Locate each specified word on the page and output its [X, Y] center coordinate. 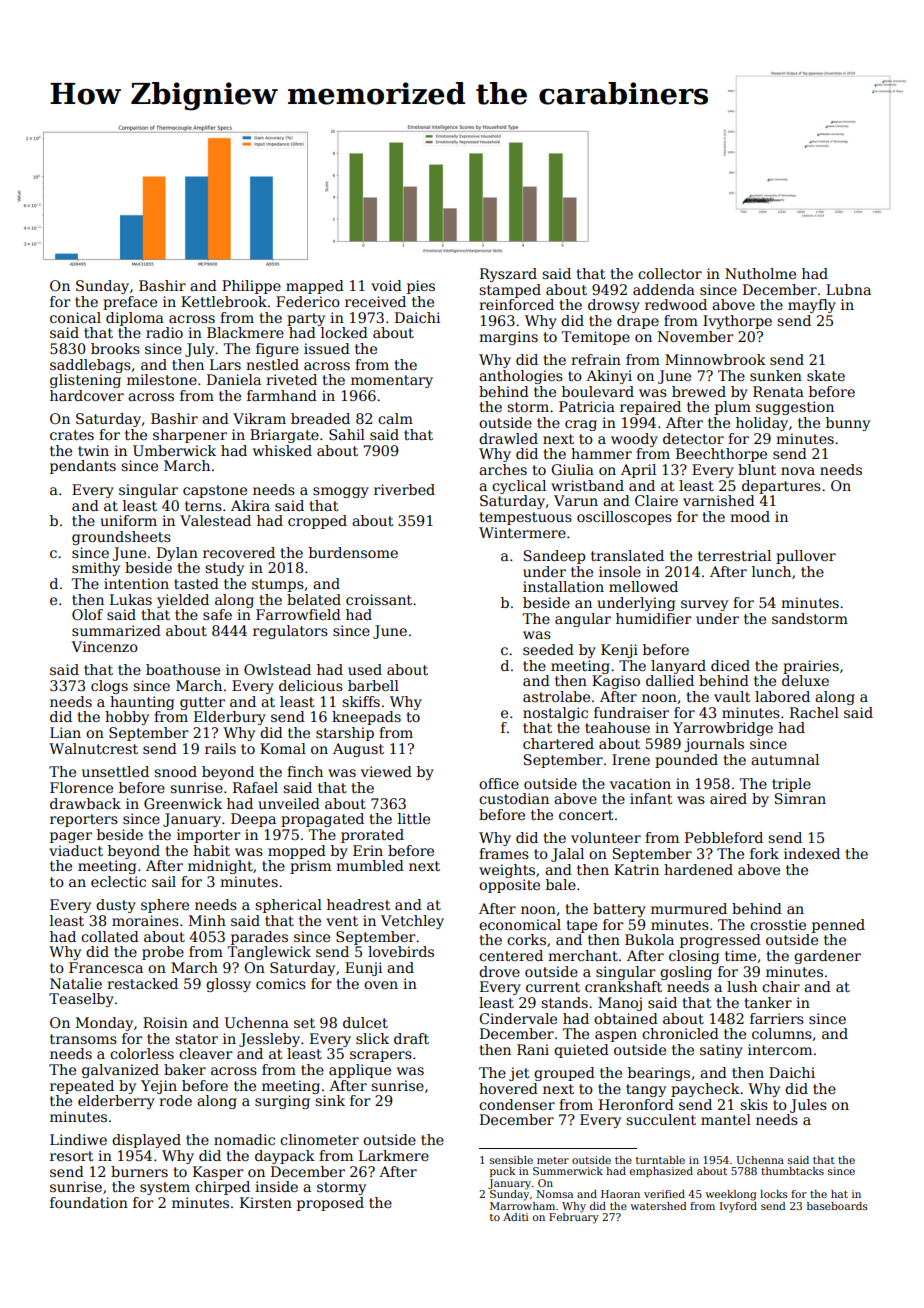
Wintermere [522, 532]
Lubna [848, 289]
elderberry [116, 1102]
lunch [771, 571]
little [414, 818]
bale [561, 884]
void [386, 285]
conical [75, 317]
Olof [87, 614]
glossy [228, 985]
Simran [800, 798]
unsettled [115, 771]
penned [838, 926]
